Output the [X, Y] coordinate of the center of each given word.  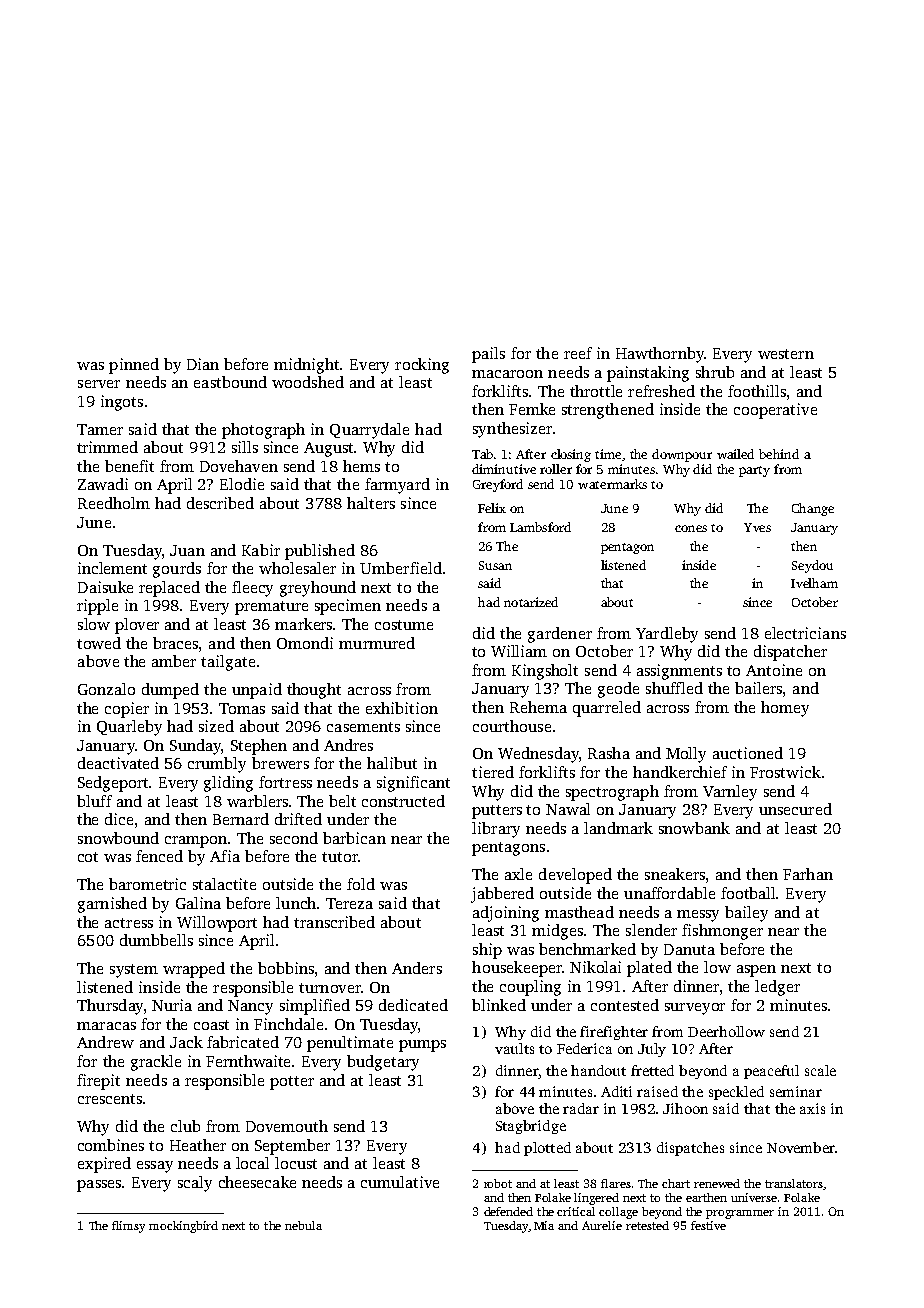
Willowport [217, 924]
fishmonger [722, 932]
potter [292, 1083]
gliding [228, 784]
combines [111, 1145]
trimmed [107, 447]
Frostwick [785, 772]
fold [361, 884]
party [754, 471]
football [749, 893]
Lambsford [540, 527]
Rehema [538, 707]
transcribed [334, 922]
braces [175, 643]
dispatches [690, 1149]
